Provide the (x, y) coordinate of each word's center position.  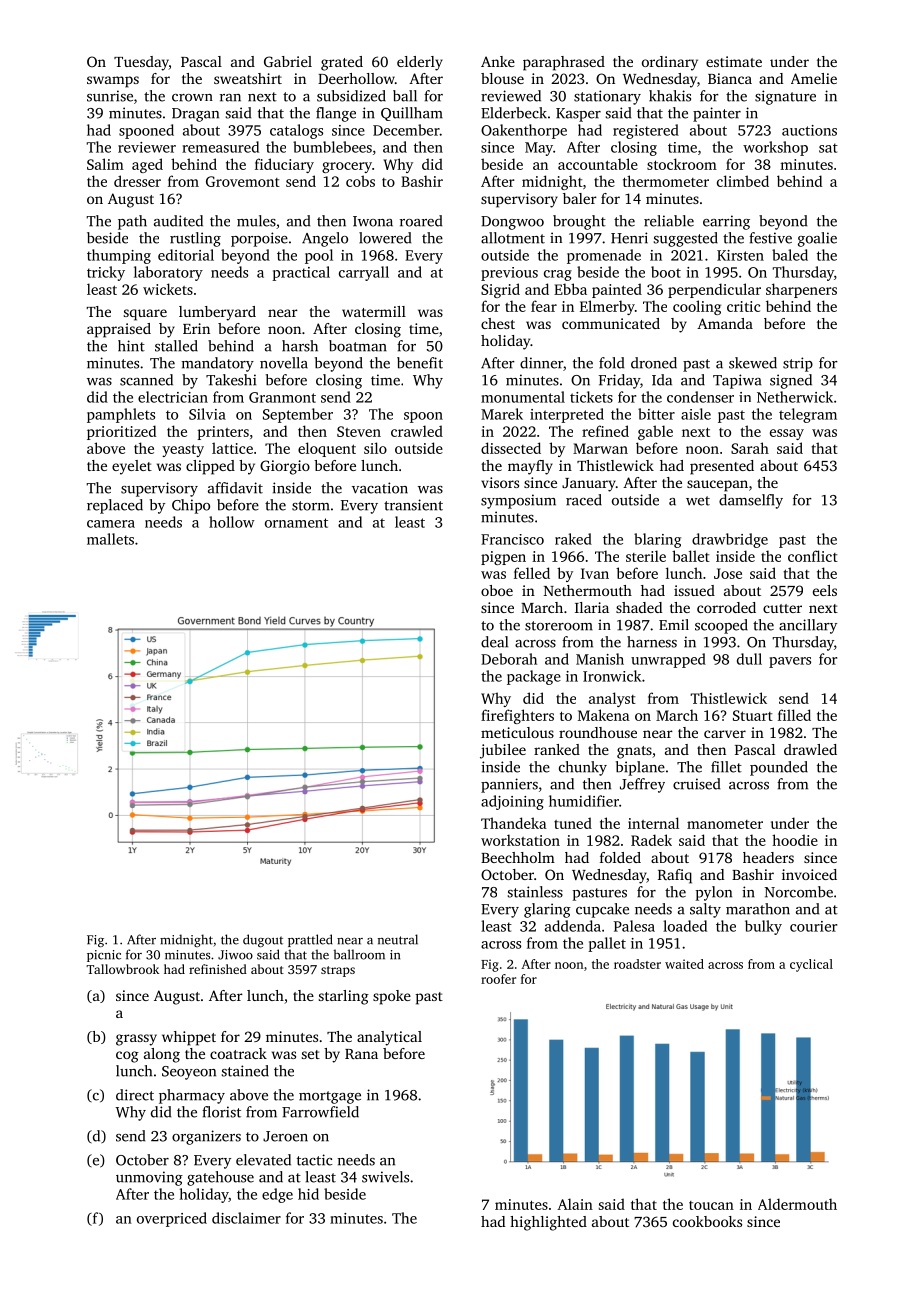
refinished (218, 969)
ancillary (808, 626)
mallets (110, 539)
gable (655, 432)
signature (785, 97)
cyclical (811, 965)
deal (494, 642)
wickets (168, 289)
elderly (420, 63)
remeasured (220, 147)
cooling (697, 307)
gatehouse (220, 1178)
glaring (547, 910)
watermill (374, 311)
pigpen (503, 558)
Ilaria (592, 607)
